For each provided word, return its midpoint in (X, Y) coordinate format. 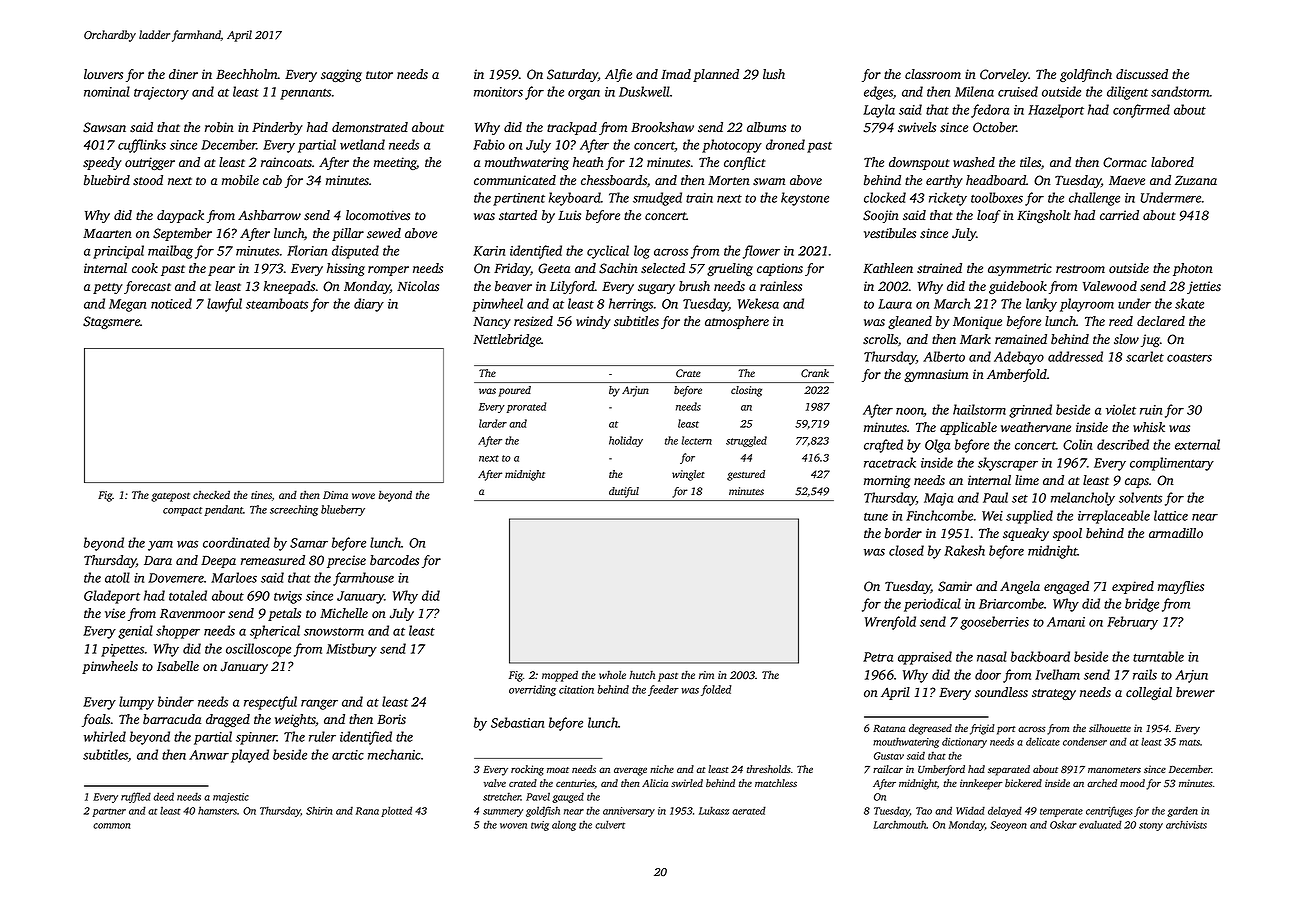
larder (493, 423)
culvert (610, 824)
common (111, 826)
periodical (932, 605)
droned (785, 144)
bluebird (107, 180)
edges (878, 93)
